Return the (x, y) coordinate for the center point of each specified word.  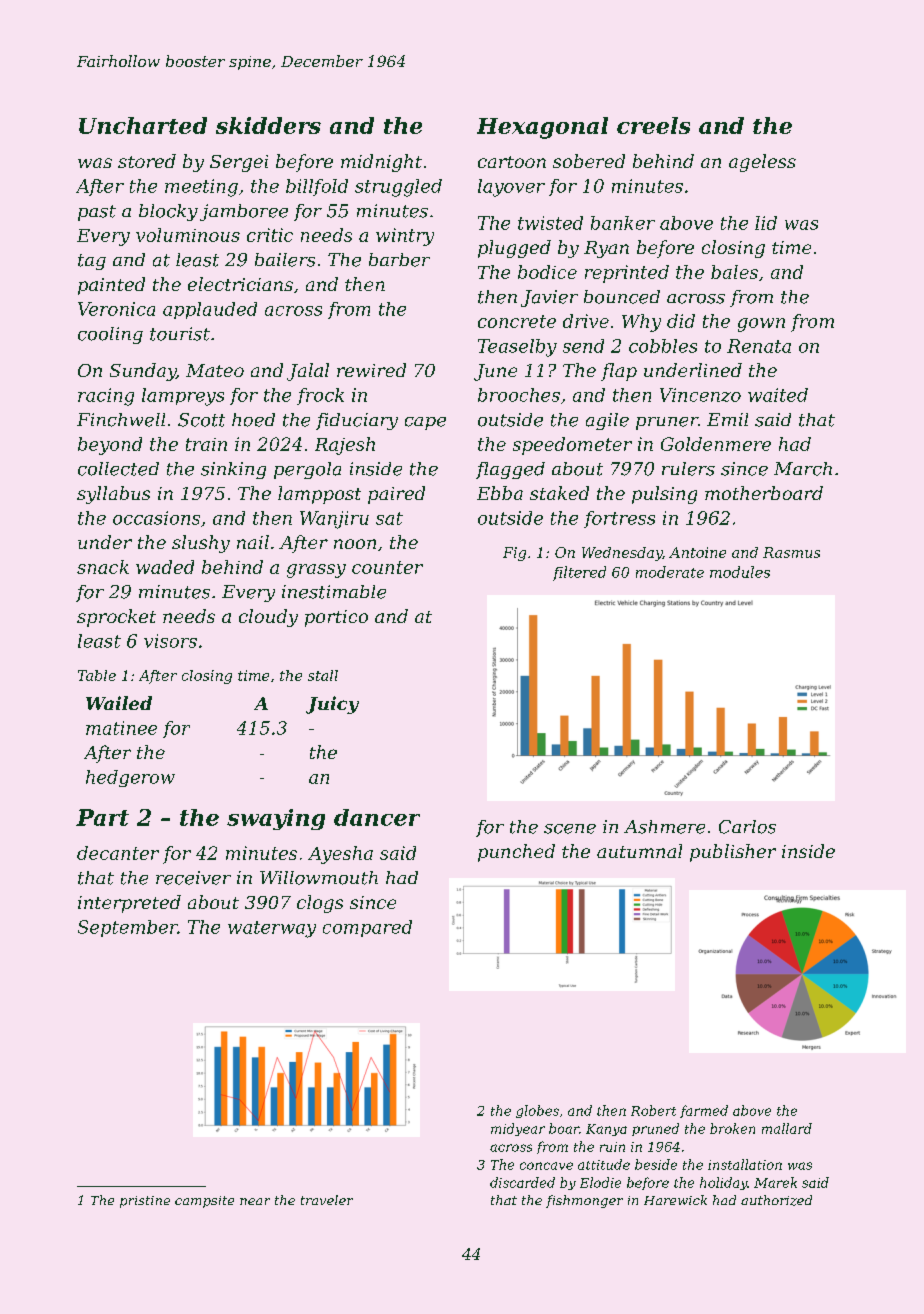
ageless (762, 163)
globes (537, 1111)
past (97, 213)
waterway (272, 929)
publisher (733, 853)
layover (511, 188)
